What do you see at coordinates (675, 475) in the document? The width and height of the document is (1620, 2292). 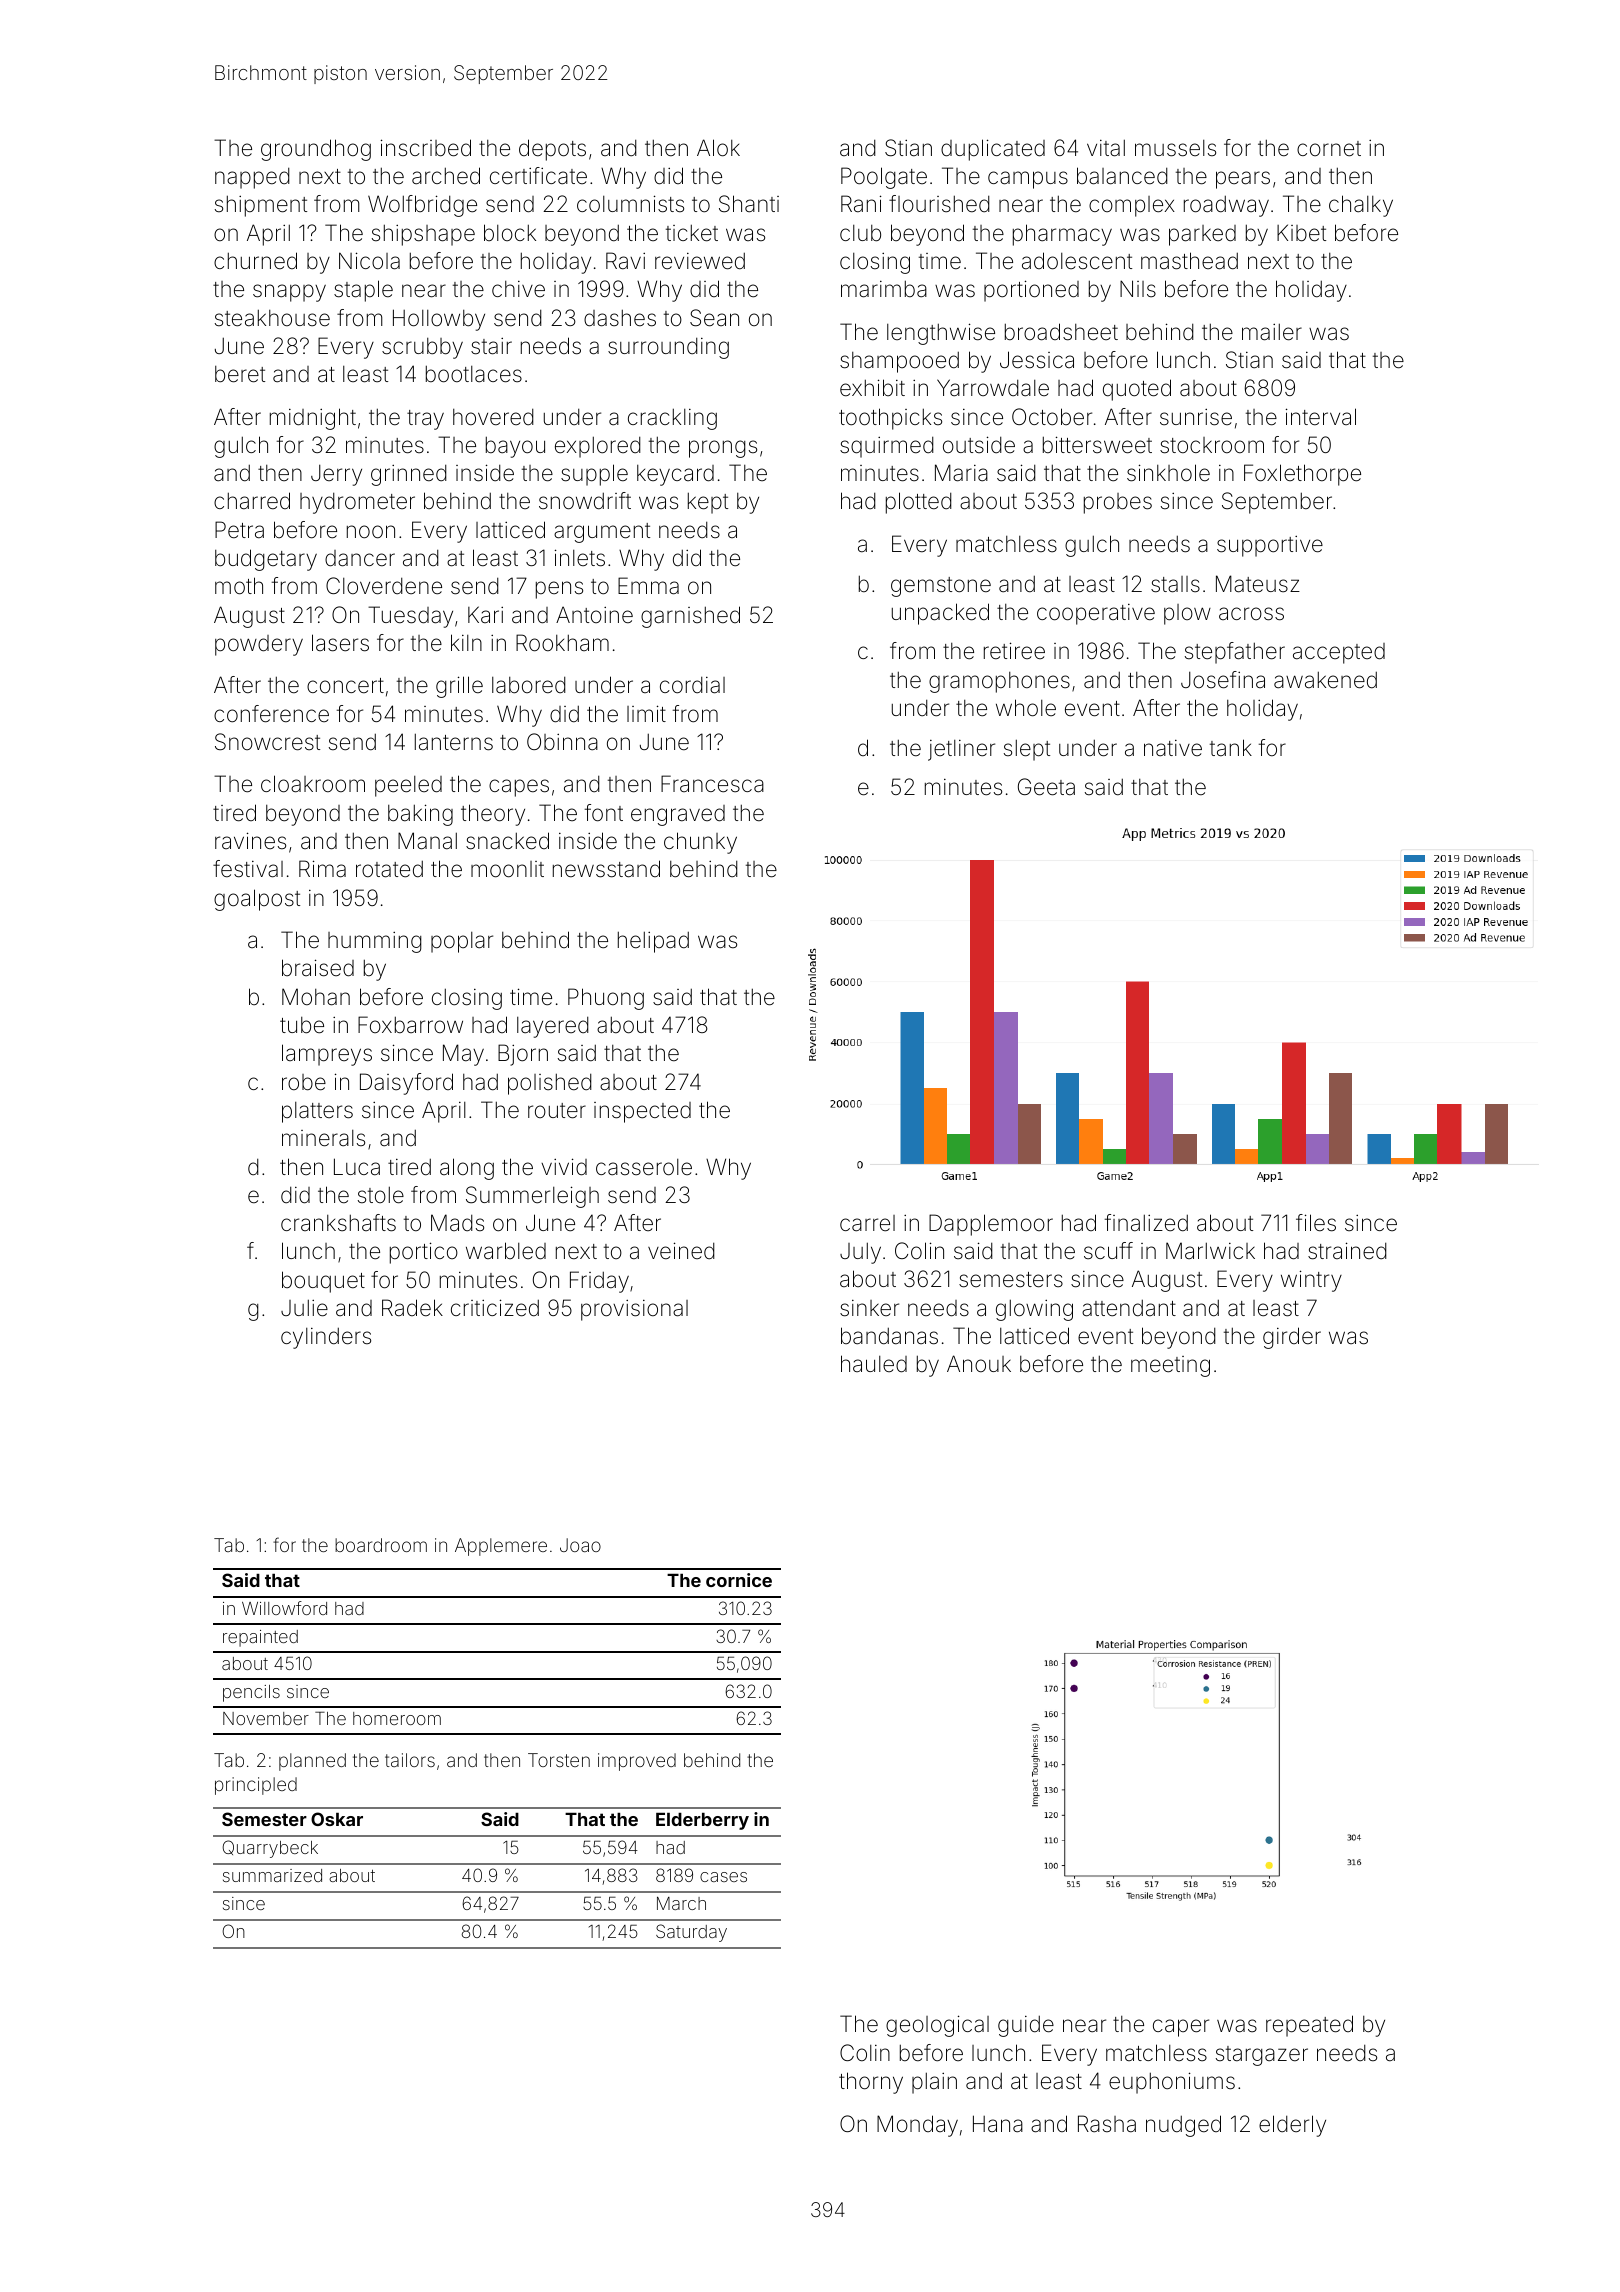 I see `keycard` at bounding box center [675, 475].
